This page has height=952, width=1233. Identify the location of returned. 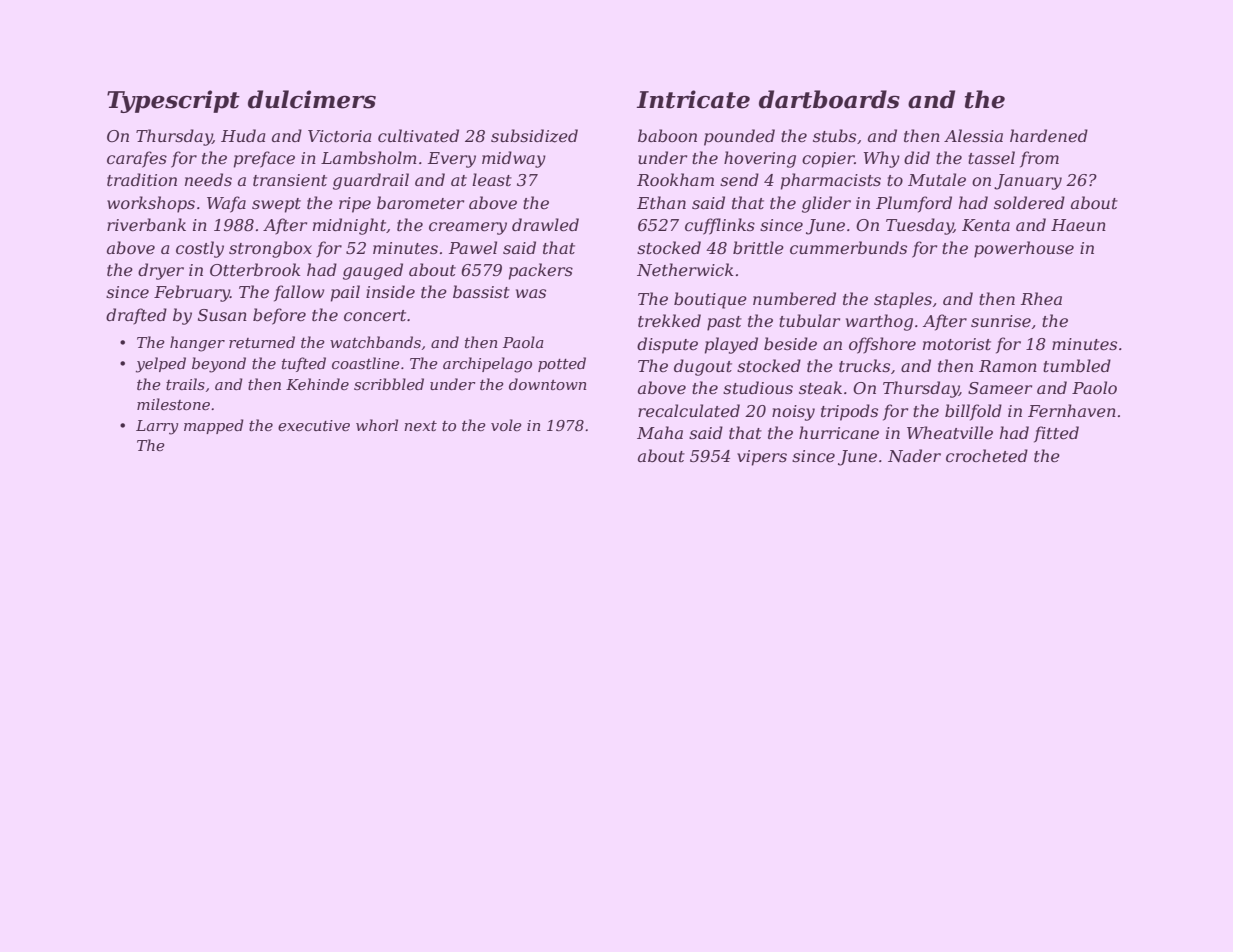
(262, 342).
